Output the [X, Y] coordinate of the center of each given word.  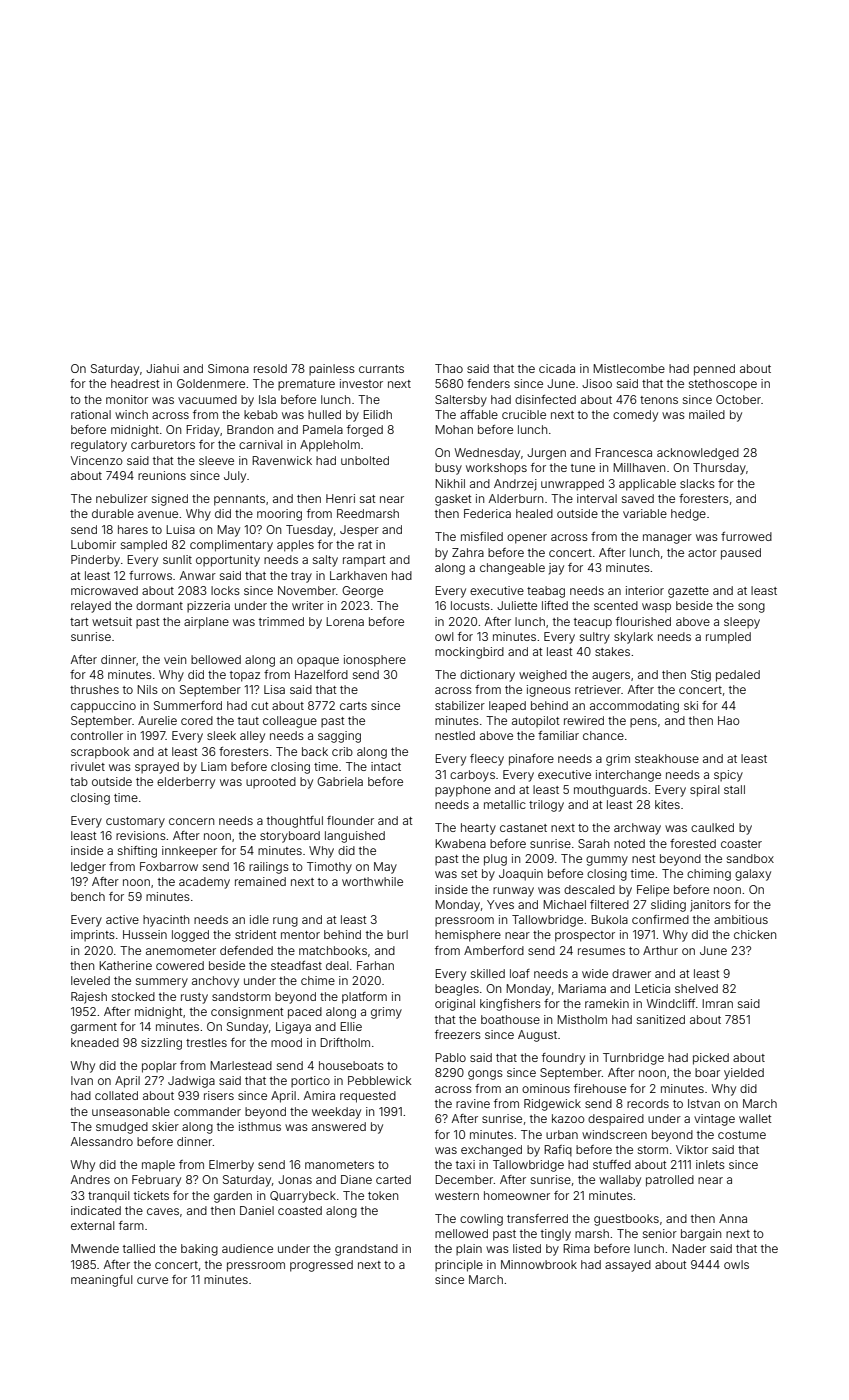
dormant [159, 605]
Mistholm [582, 1019]
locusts [470, 605]
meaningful [101, 1281]
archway [637, 829]
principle [459, 1266]
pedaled [738, 676]
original [455, 1005]
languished [355, 837]
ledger [88, 868]
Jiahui [162, 368]
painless [332, 370]
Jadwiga [191, 1082]
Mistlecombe [629, 368]
